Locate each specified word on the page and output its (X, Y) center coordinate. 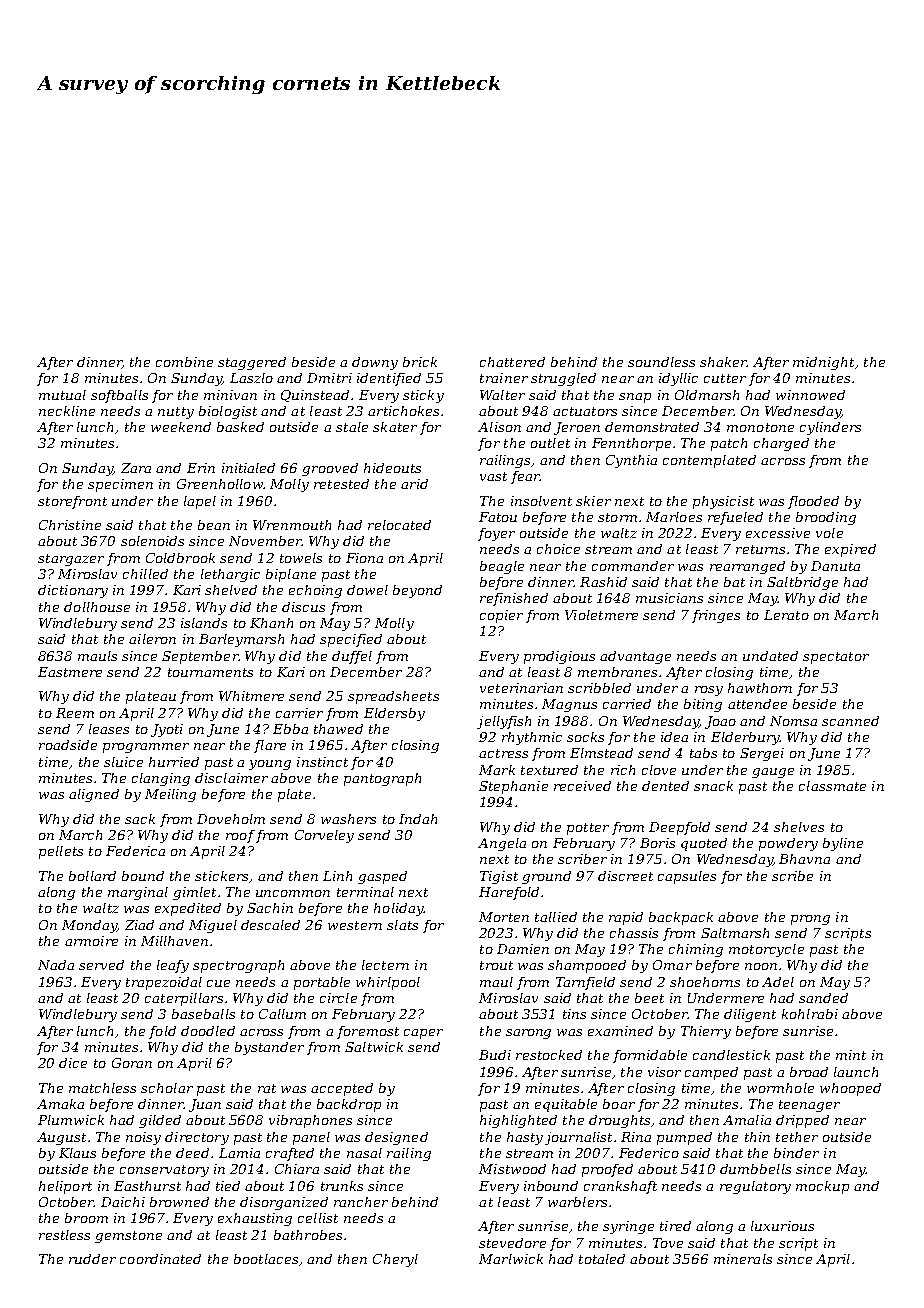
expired (850, 550)
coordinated (160, 1259)
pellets (61, 852)
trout (496, 965)
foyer (496, 534)
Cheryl (395, 1260)
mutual (62, 395)
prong (810, 920)
